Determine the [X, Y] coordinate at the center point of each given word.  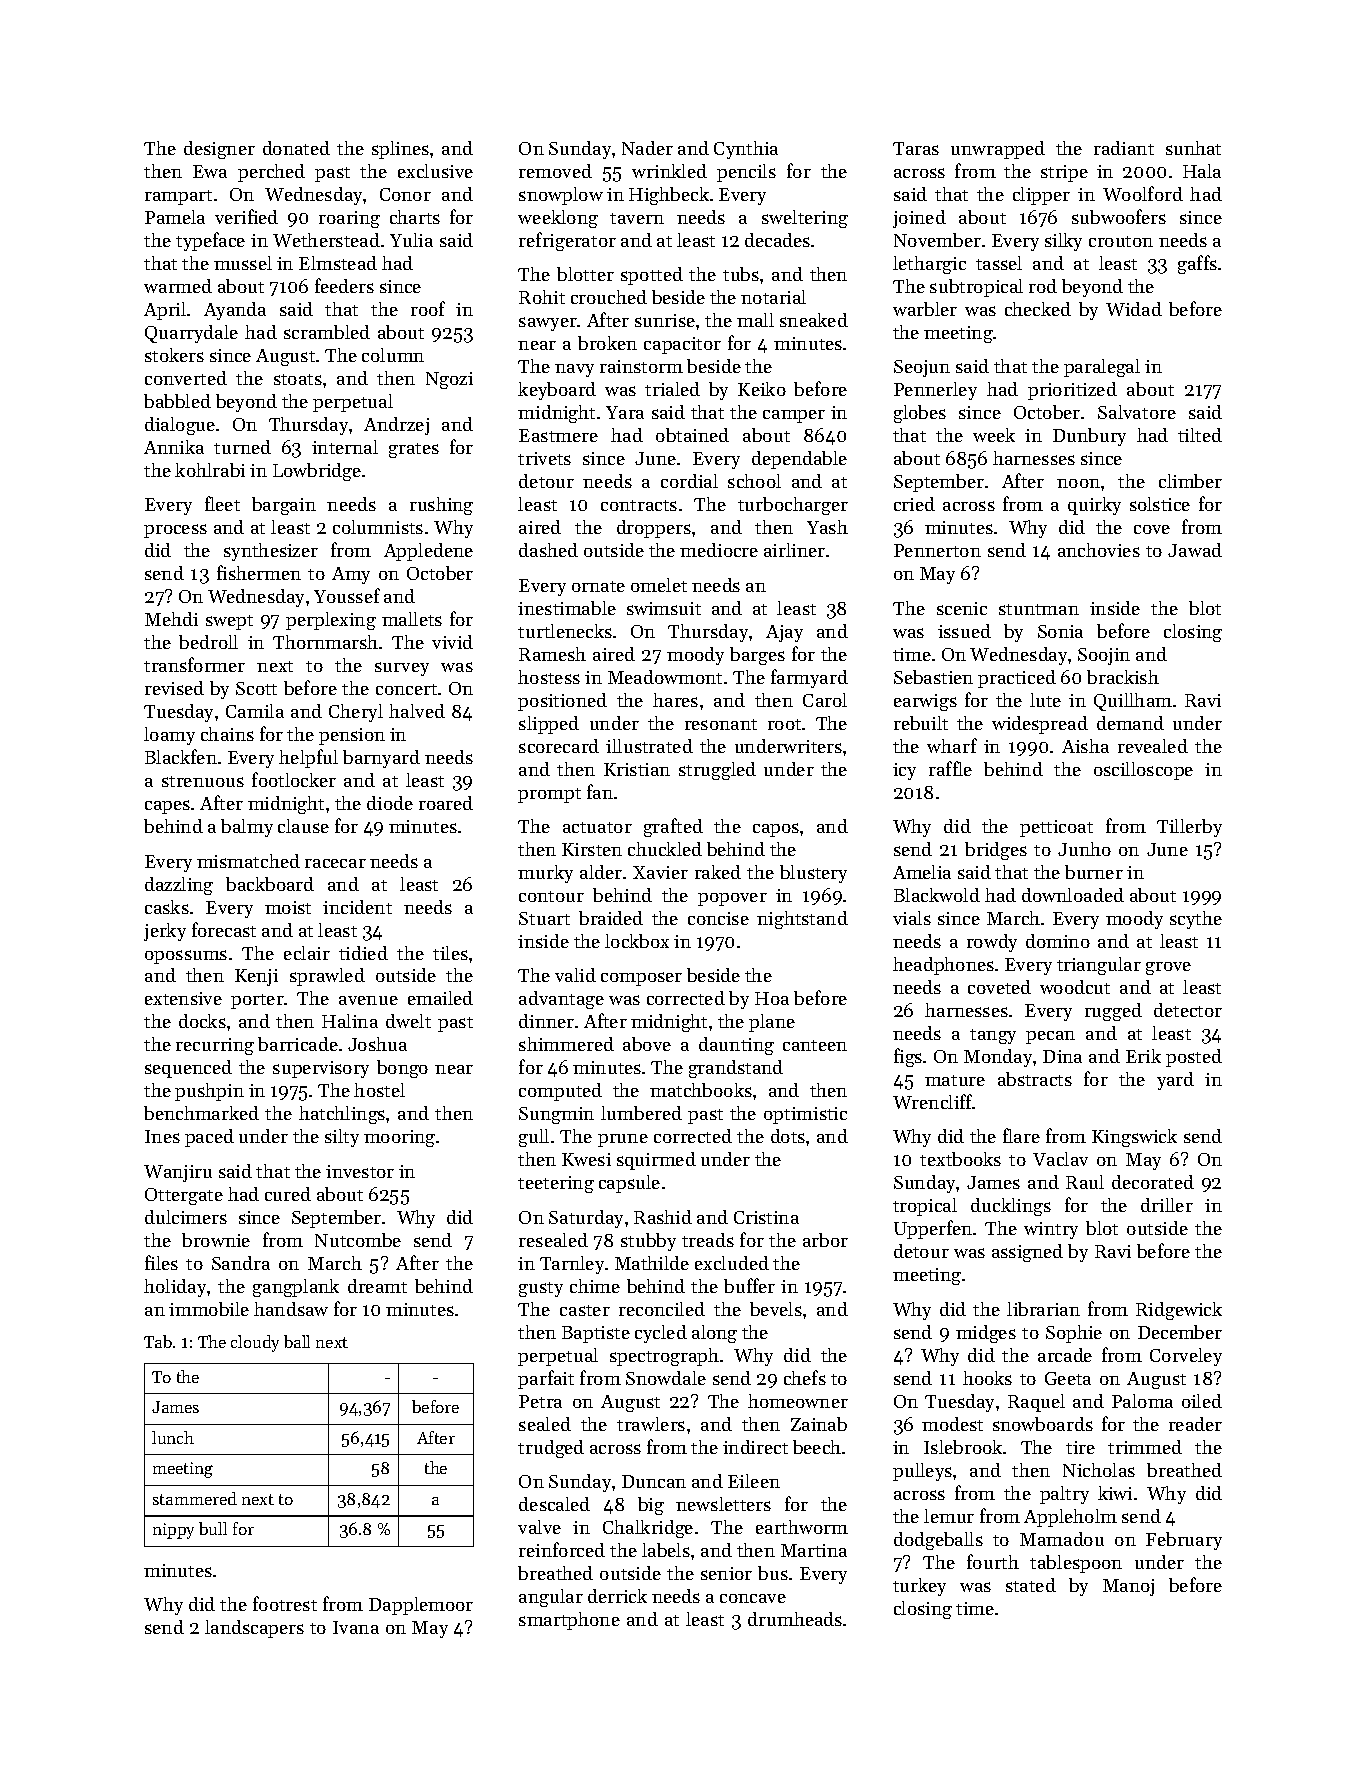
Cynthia [746, 150]
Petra [540, 1401]
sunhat [1193, 148]
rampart [178, 197]
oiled [1202, 1401]
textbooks [960, 1159]
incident [357, 907]
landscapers [254, 1629]
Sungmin [556, 1115]
